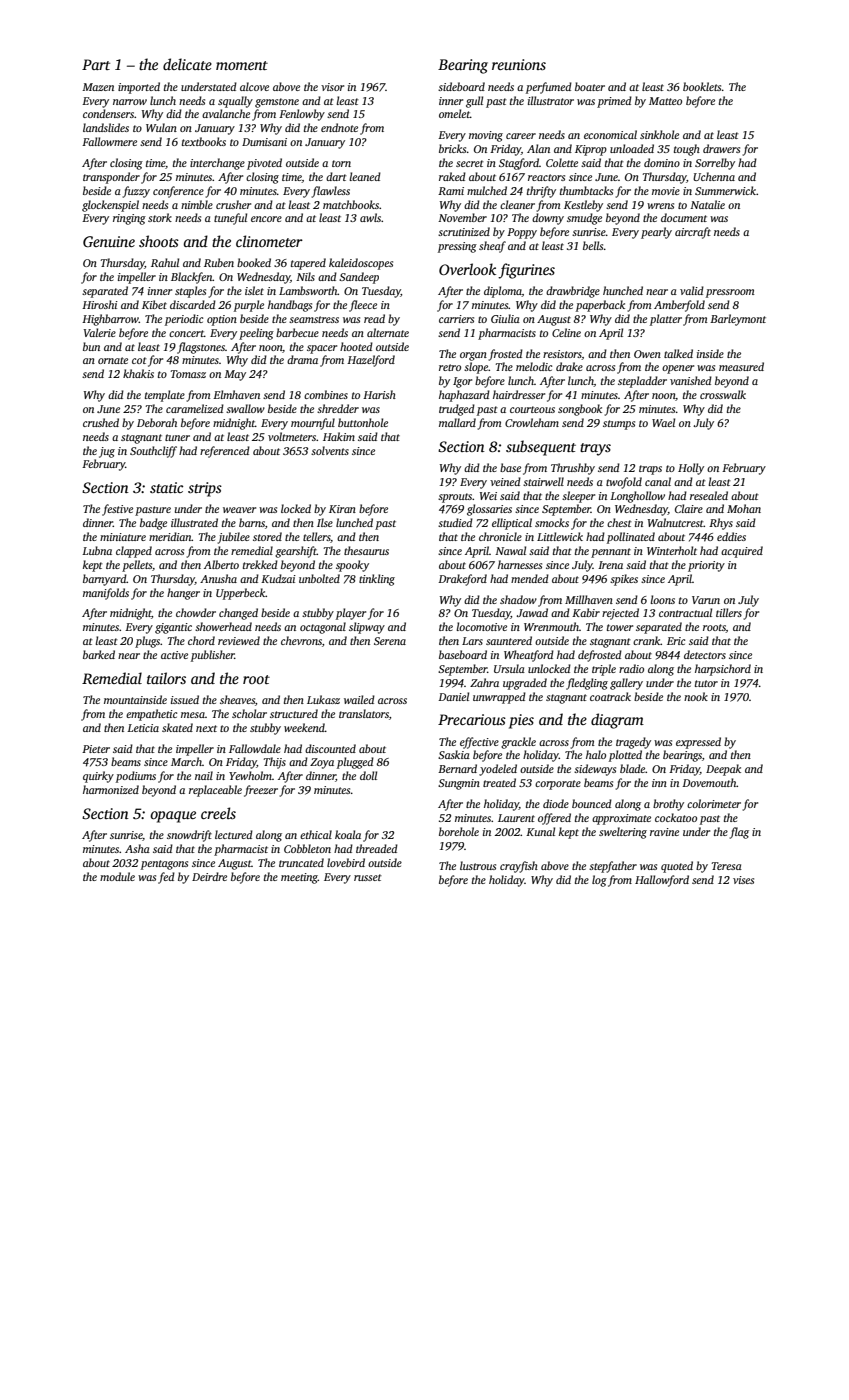 This page has width=849, height=1400. Describe the element at coordinates (590, 86) in the page. I see `boater` at that location.
